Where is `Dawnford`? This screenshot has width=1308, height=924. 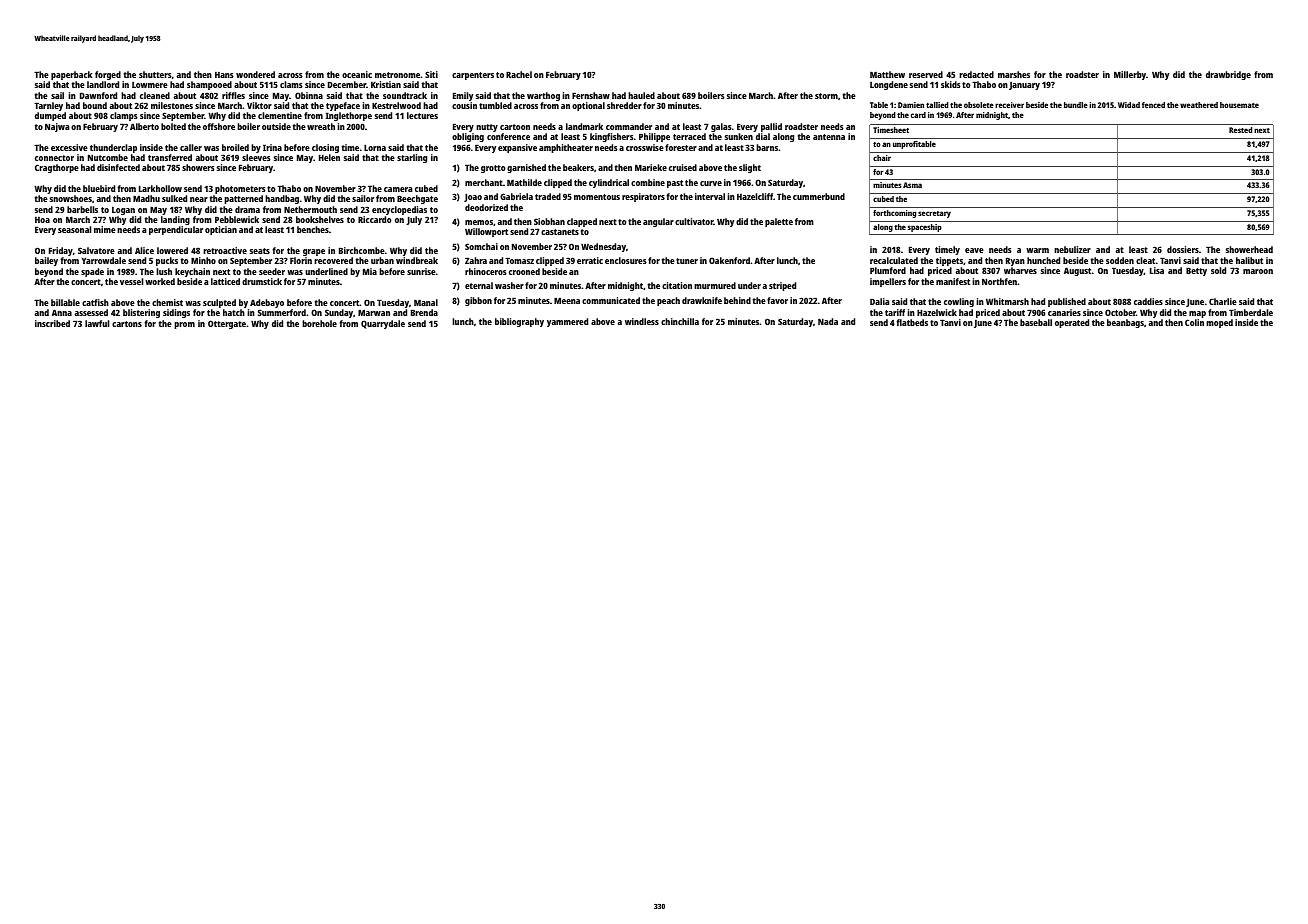 Dawnford is located at coordinates (98, 95).
